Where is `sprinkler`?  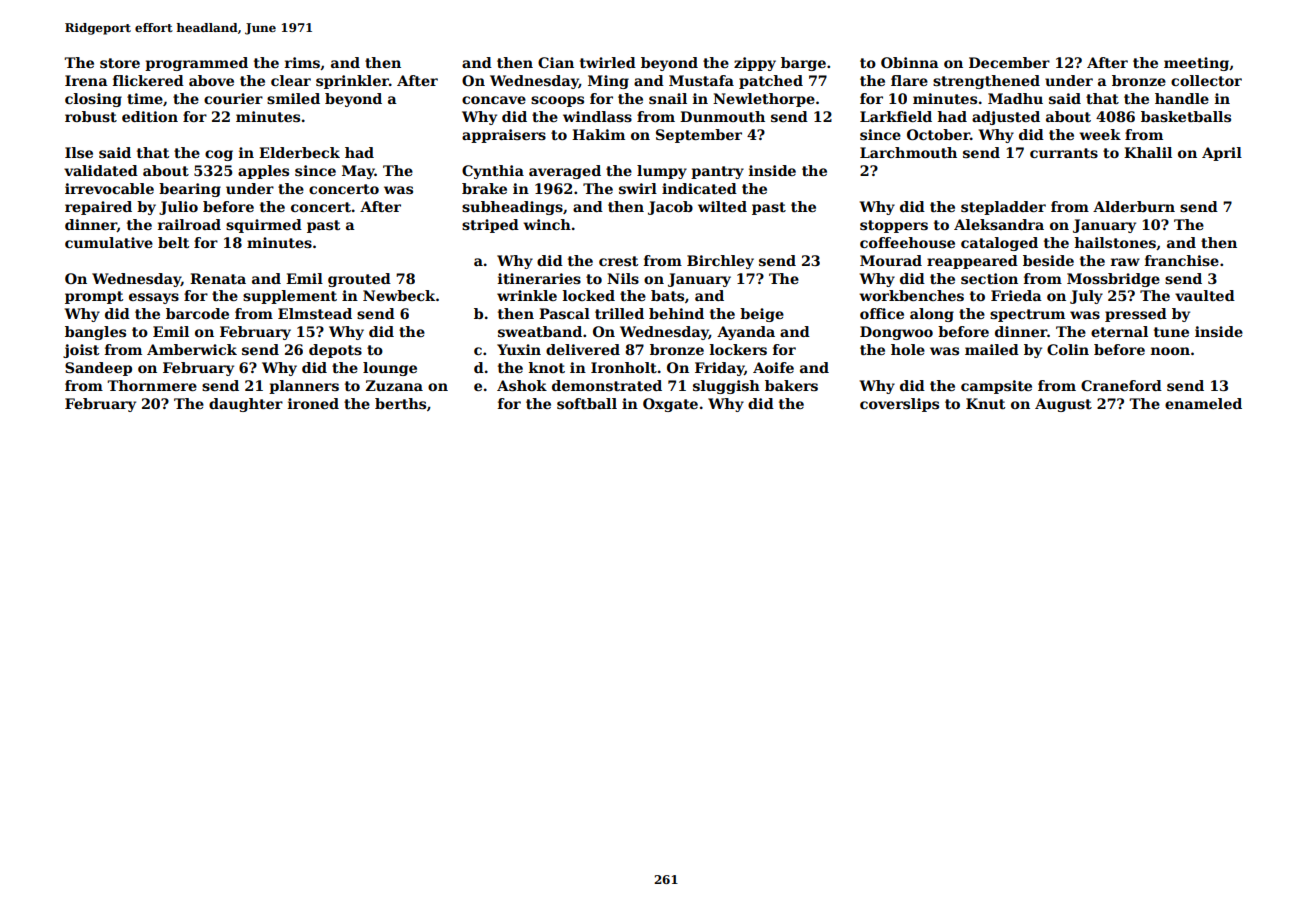 sprinkler is located at coordinates (352, 82).
